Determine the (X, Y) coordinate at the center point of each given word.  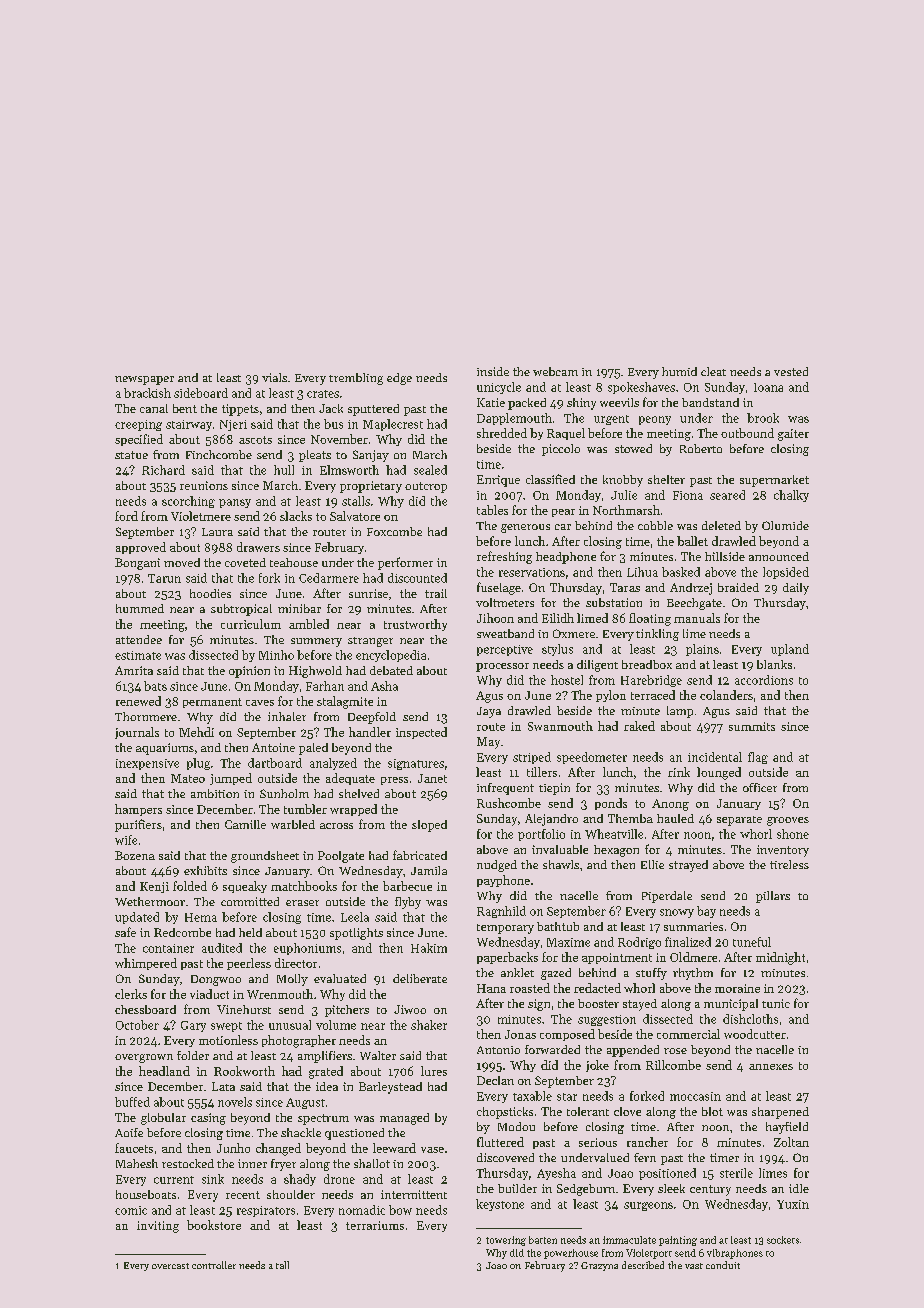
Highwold (315, 672)
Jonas (520, 1034)
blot (712, 1111)
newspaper (144, 380)
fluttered (500, 1142)
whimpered (146, 964)
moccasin (695, 1096)
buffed (132, 1102)
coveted (245, 562)
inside (493, 371)
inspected (421, 733)
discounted (417, 578)
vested (791, 371)
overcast (170, 1266)
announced (779, 556)
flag (758, 758)
